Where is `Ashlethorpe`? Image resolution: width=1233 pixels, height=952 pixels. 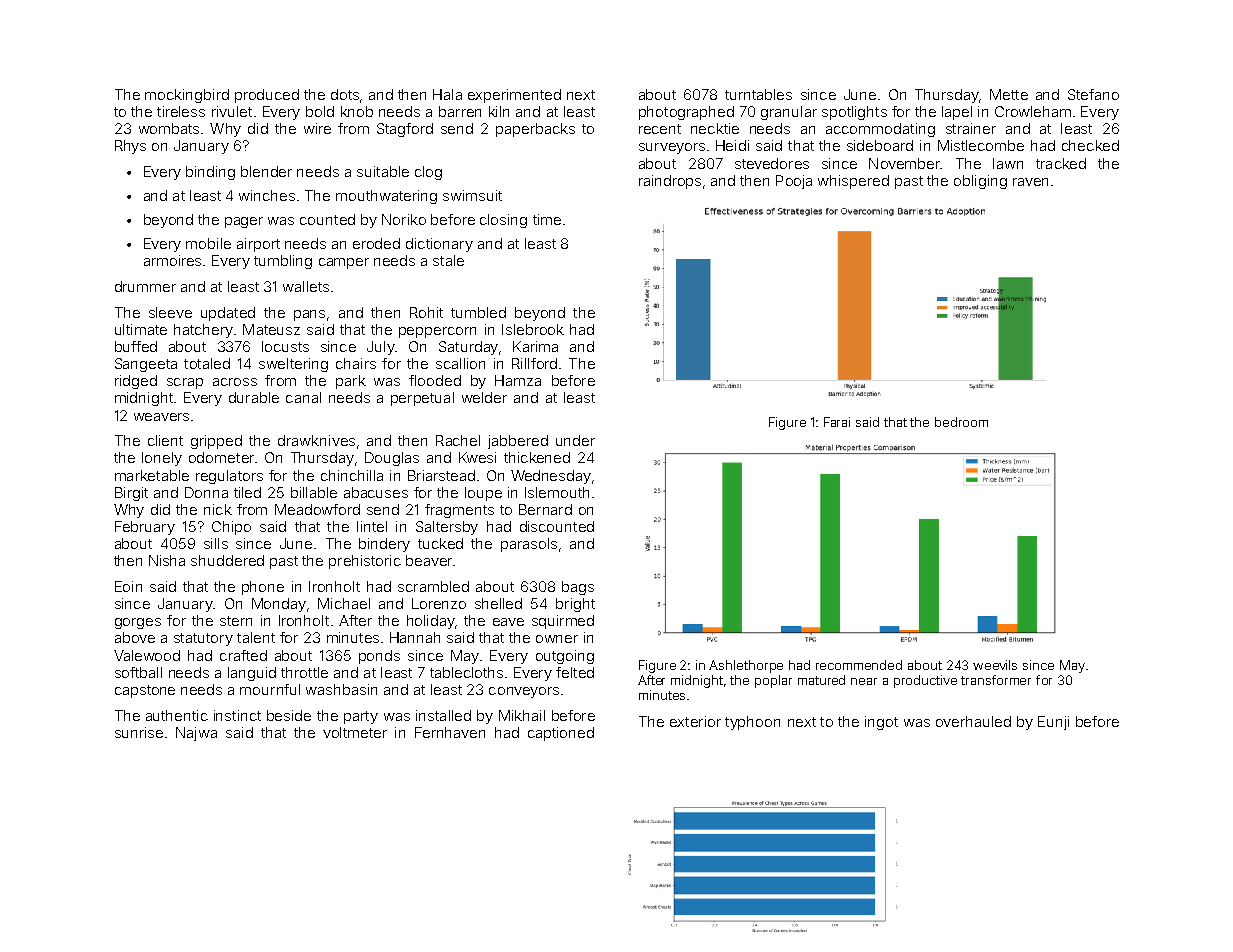
Ashlethorpe is located at coordinates (746, 666).
